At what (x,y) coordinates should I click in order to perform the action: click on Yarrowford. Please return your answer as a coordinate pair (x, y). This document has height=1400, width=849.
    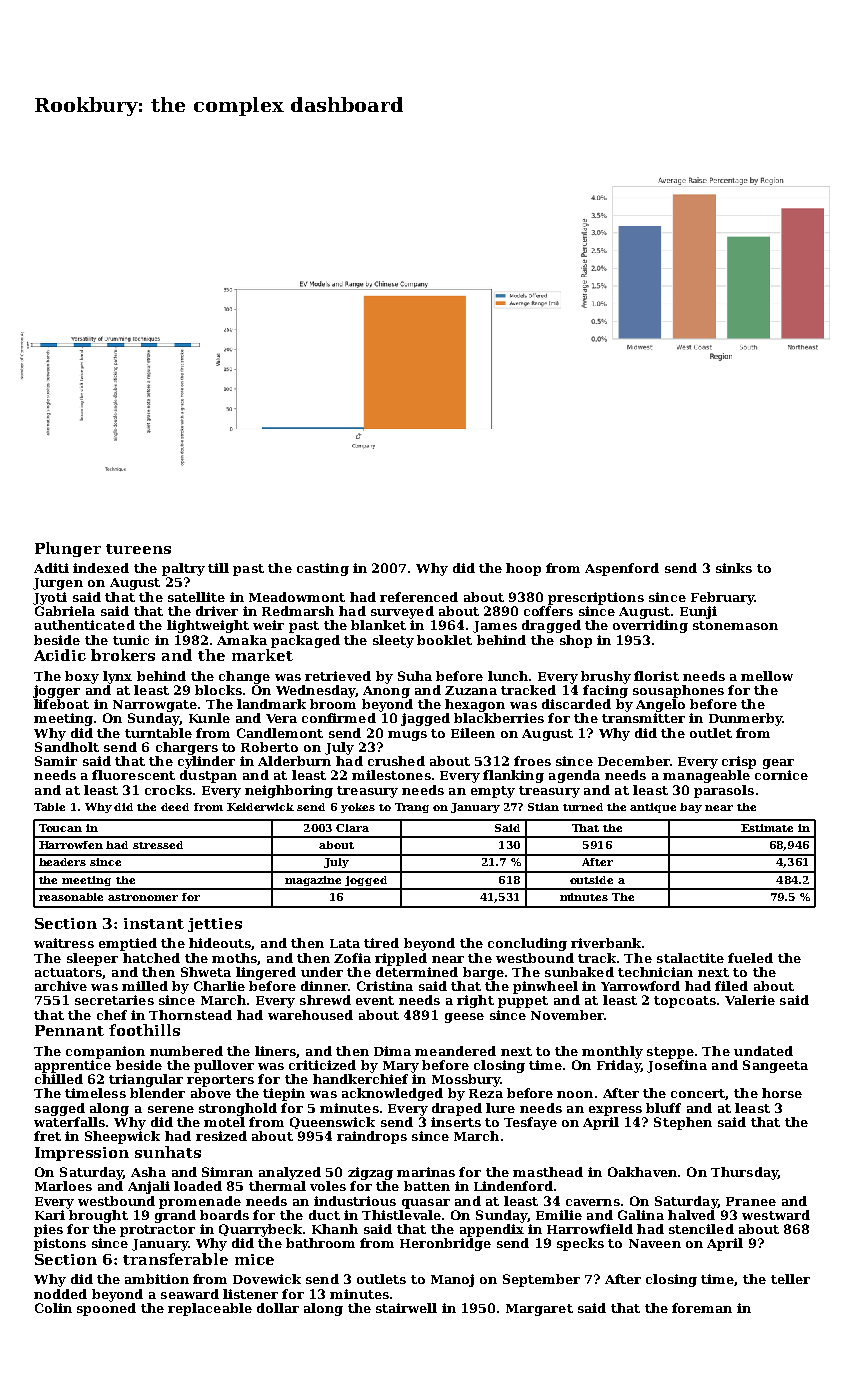
    Looking at the image, I should click on (640, 986).
